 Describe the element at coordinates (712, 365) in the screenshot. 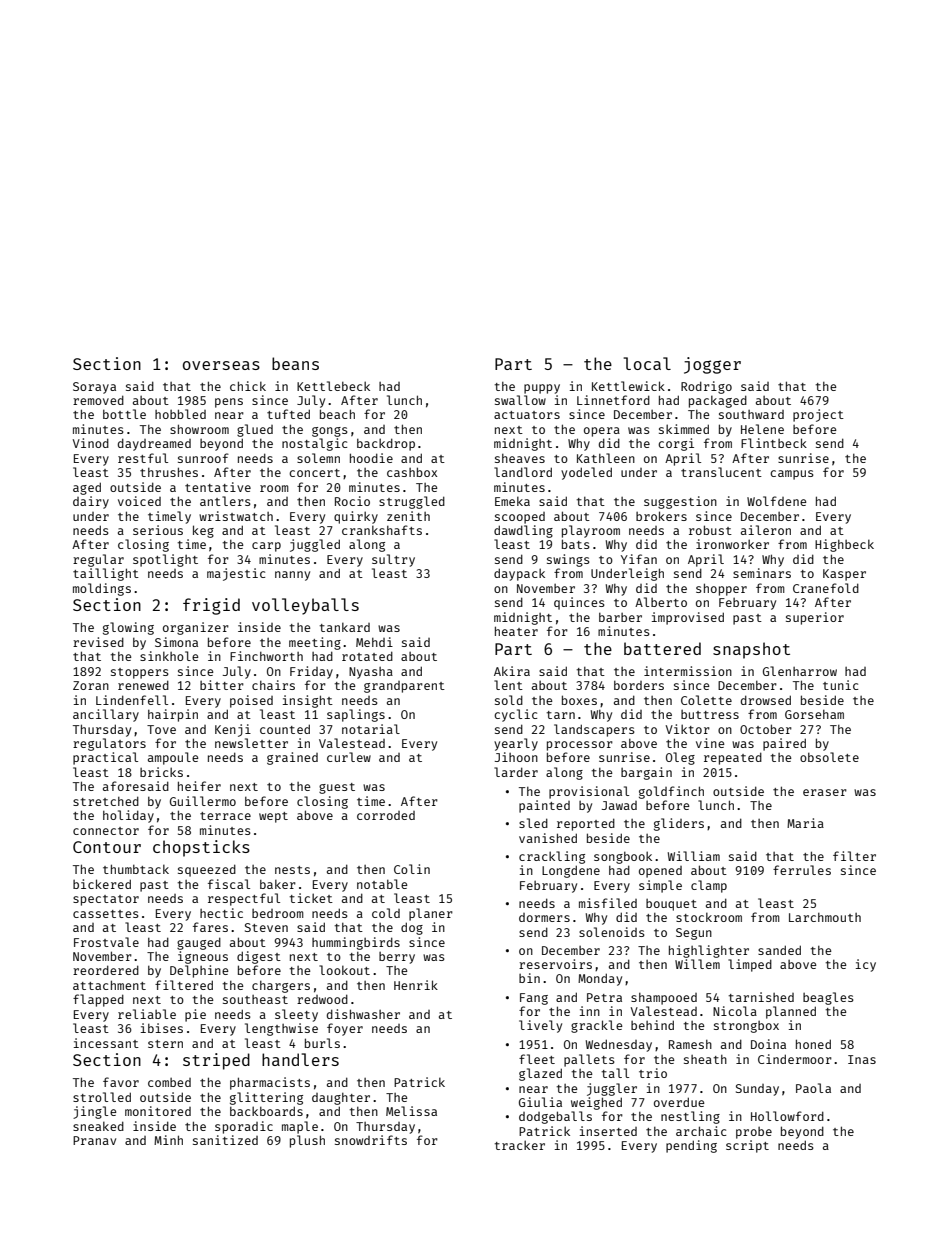

I see `jogger` at that location.
